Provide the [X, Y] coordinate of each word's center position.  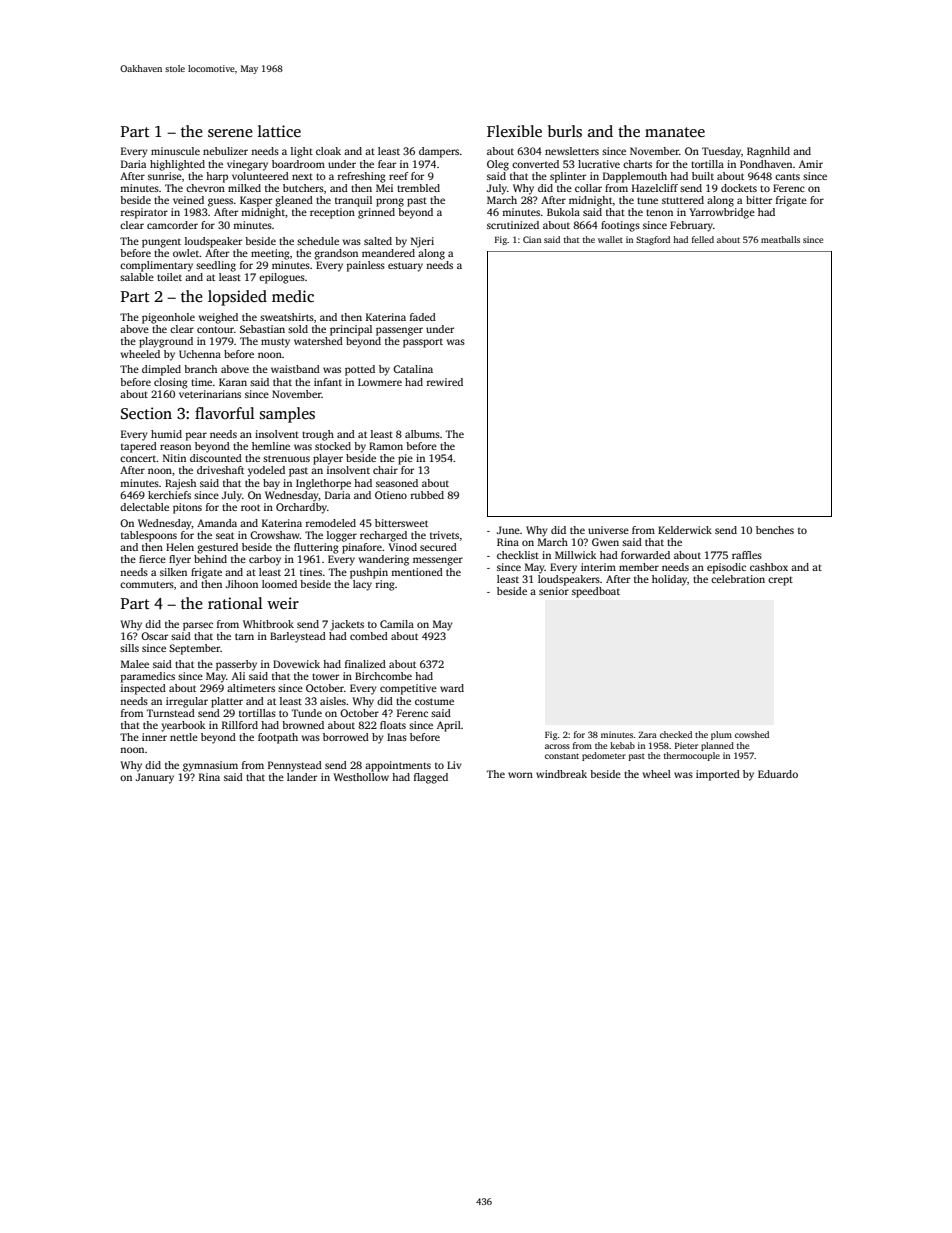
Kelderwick [685, 530]
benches [775, 530]
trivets [444, 535]
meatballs [780, 239]
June [508, 530]
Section [146, 413]
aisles [333, 701]
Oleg [498, 165]
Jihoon [242, 584]
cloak [328, 151]
